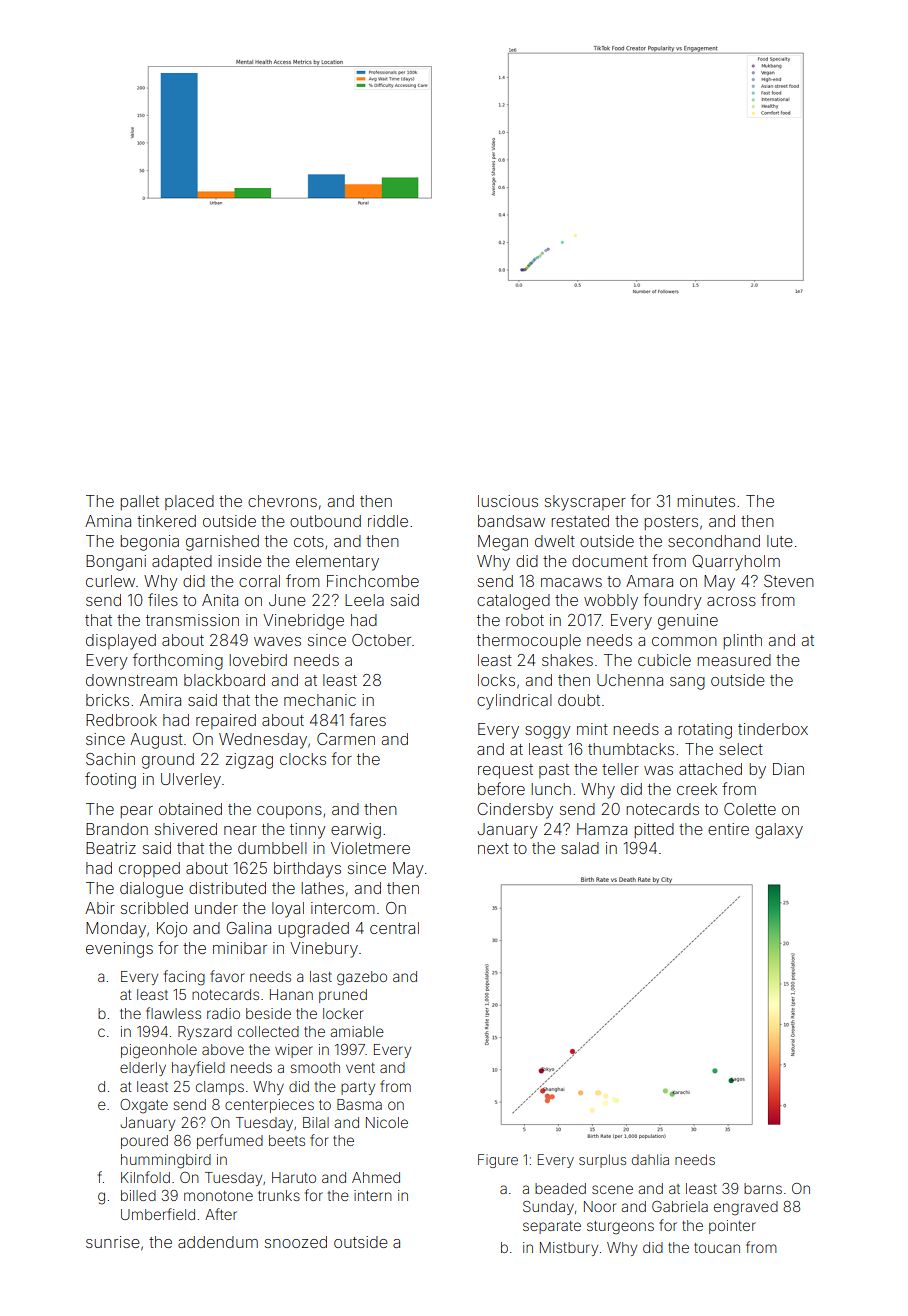 The height and width of the screenshot is (1316, 908). Describe the element at coordinates (551, 789) in the screenshot. I see `lunch` at that location.
